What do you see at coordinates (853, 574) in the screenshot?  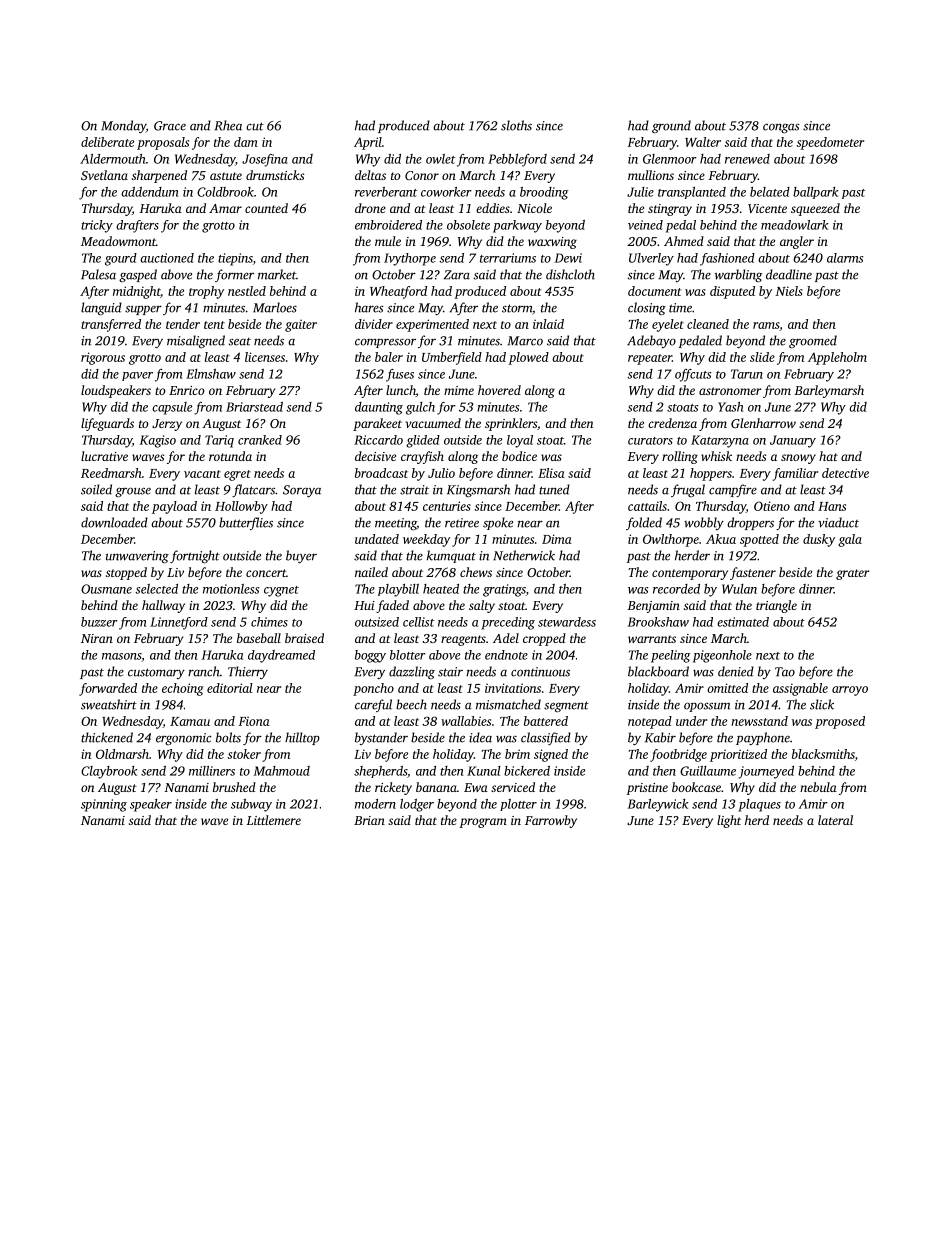 I see `grater` at bounding box center [853, 574].
